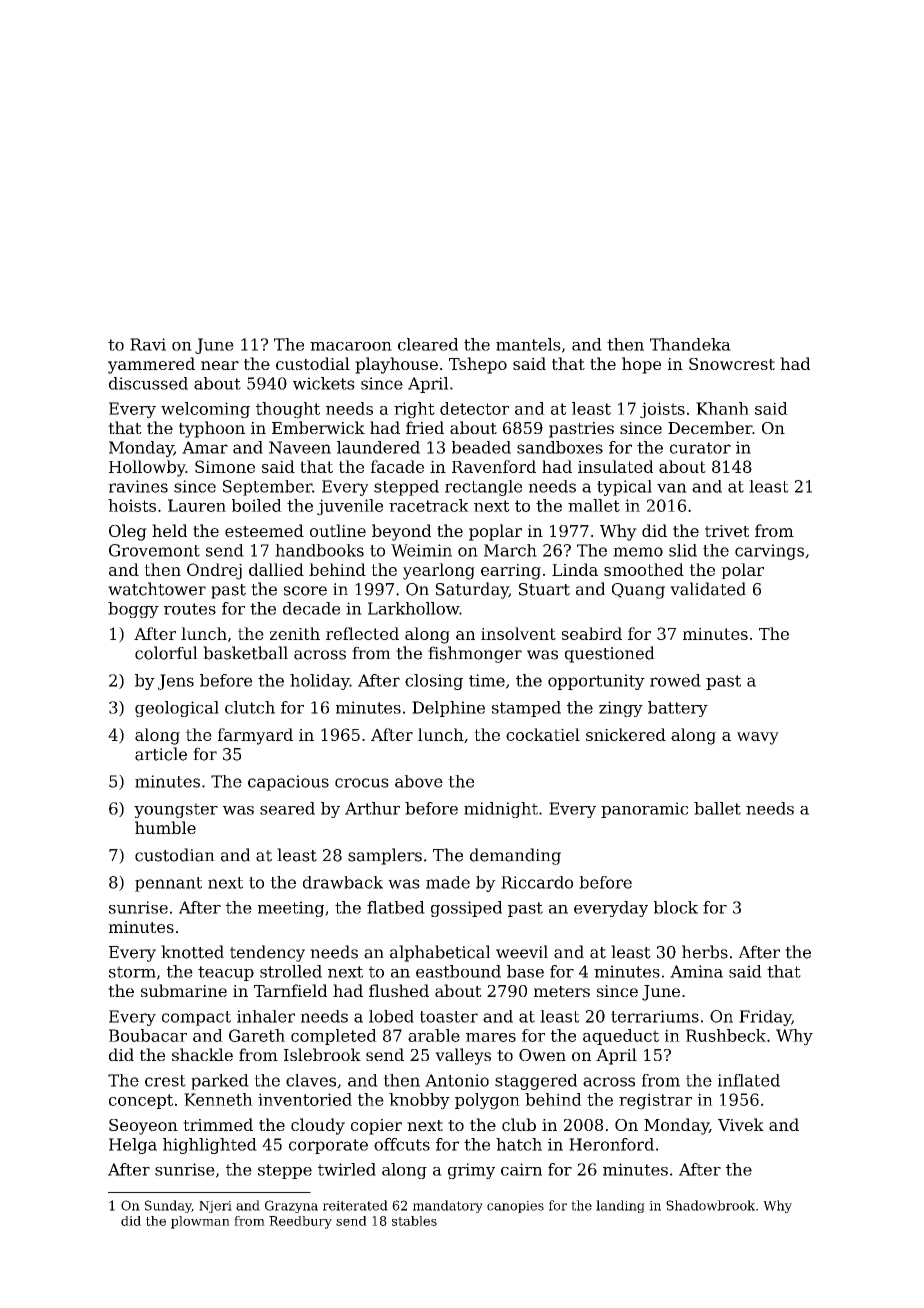 This page has width=924, height=1308. I want to click on meters, so click(562, 991).
